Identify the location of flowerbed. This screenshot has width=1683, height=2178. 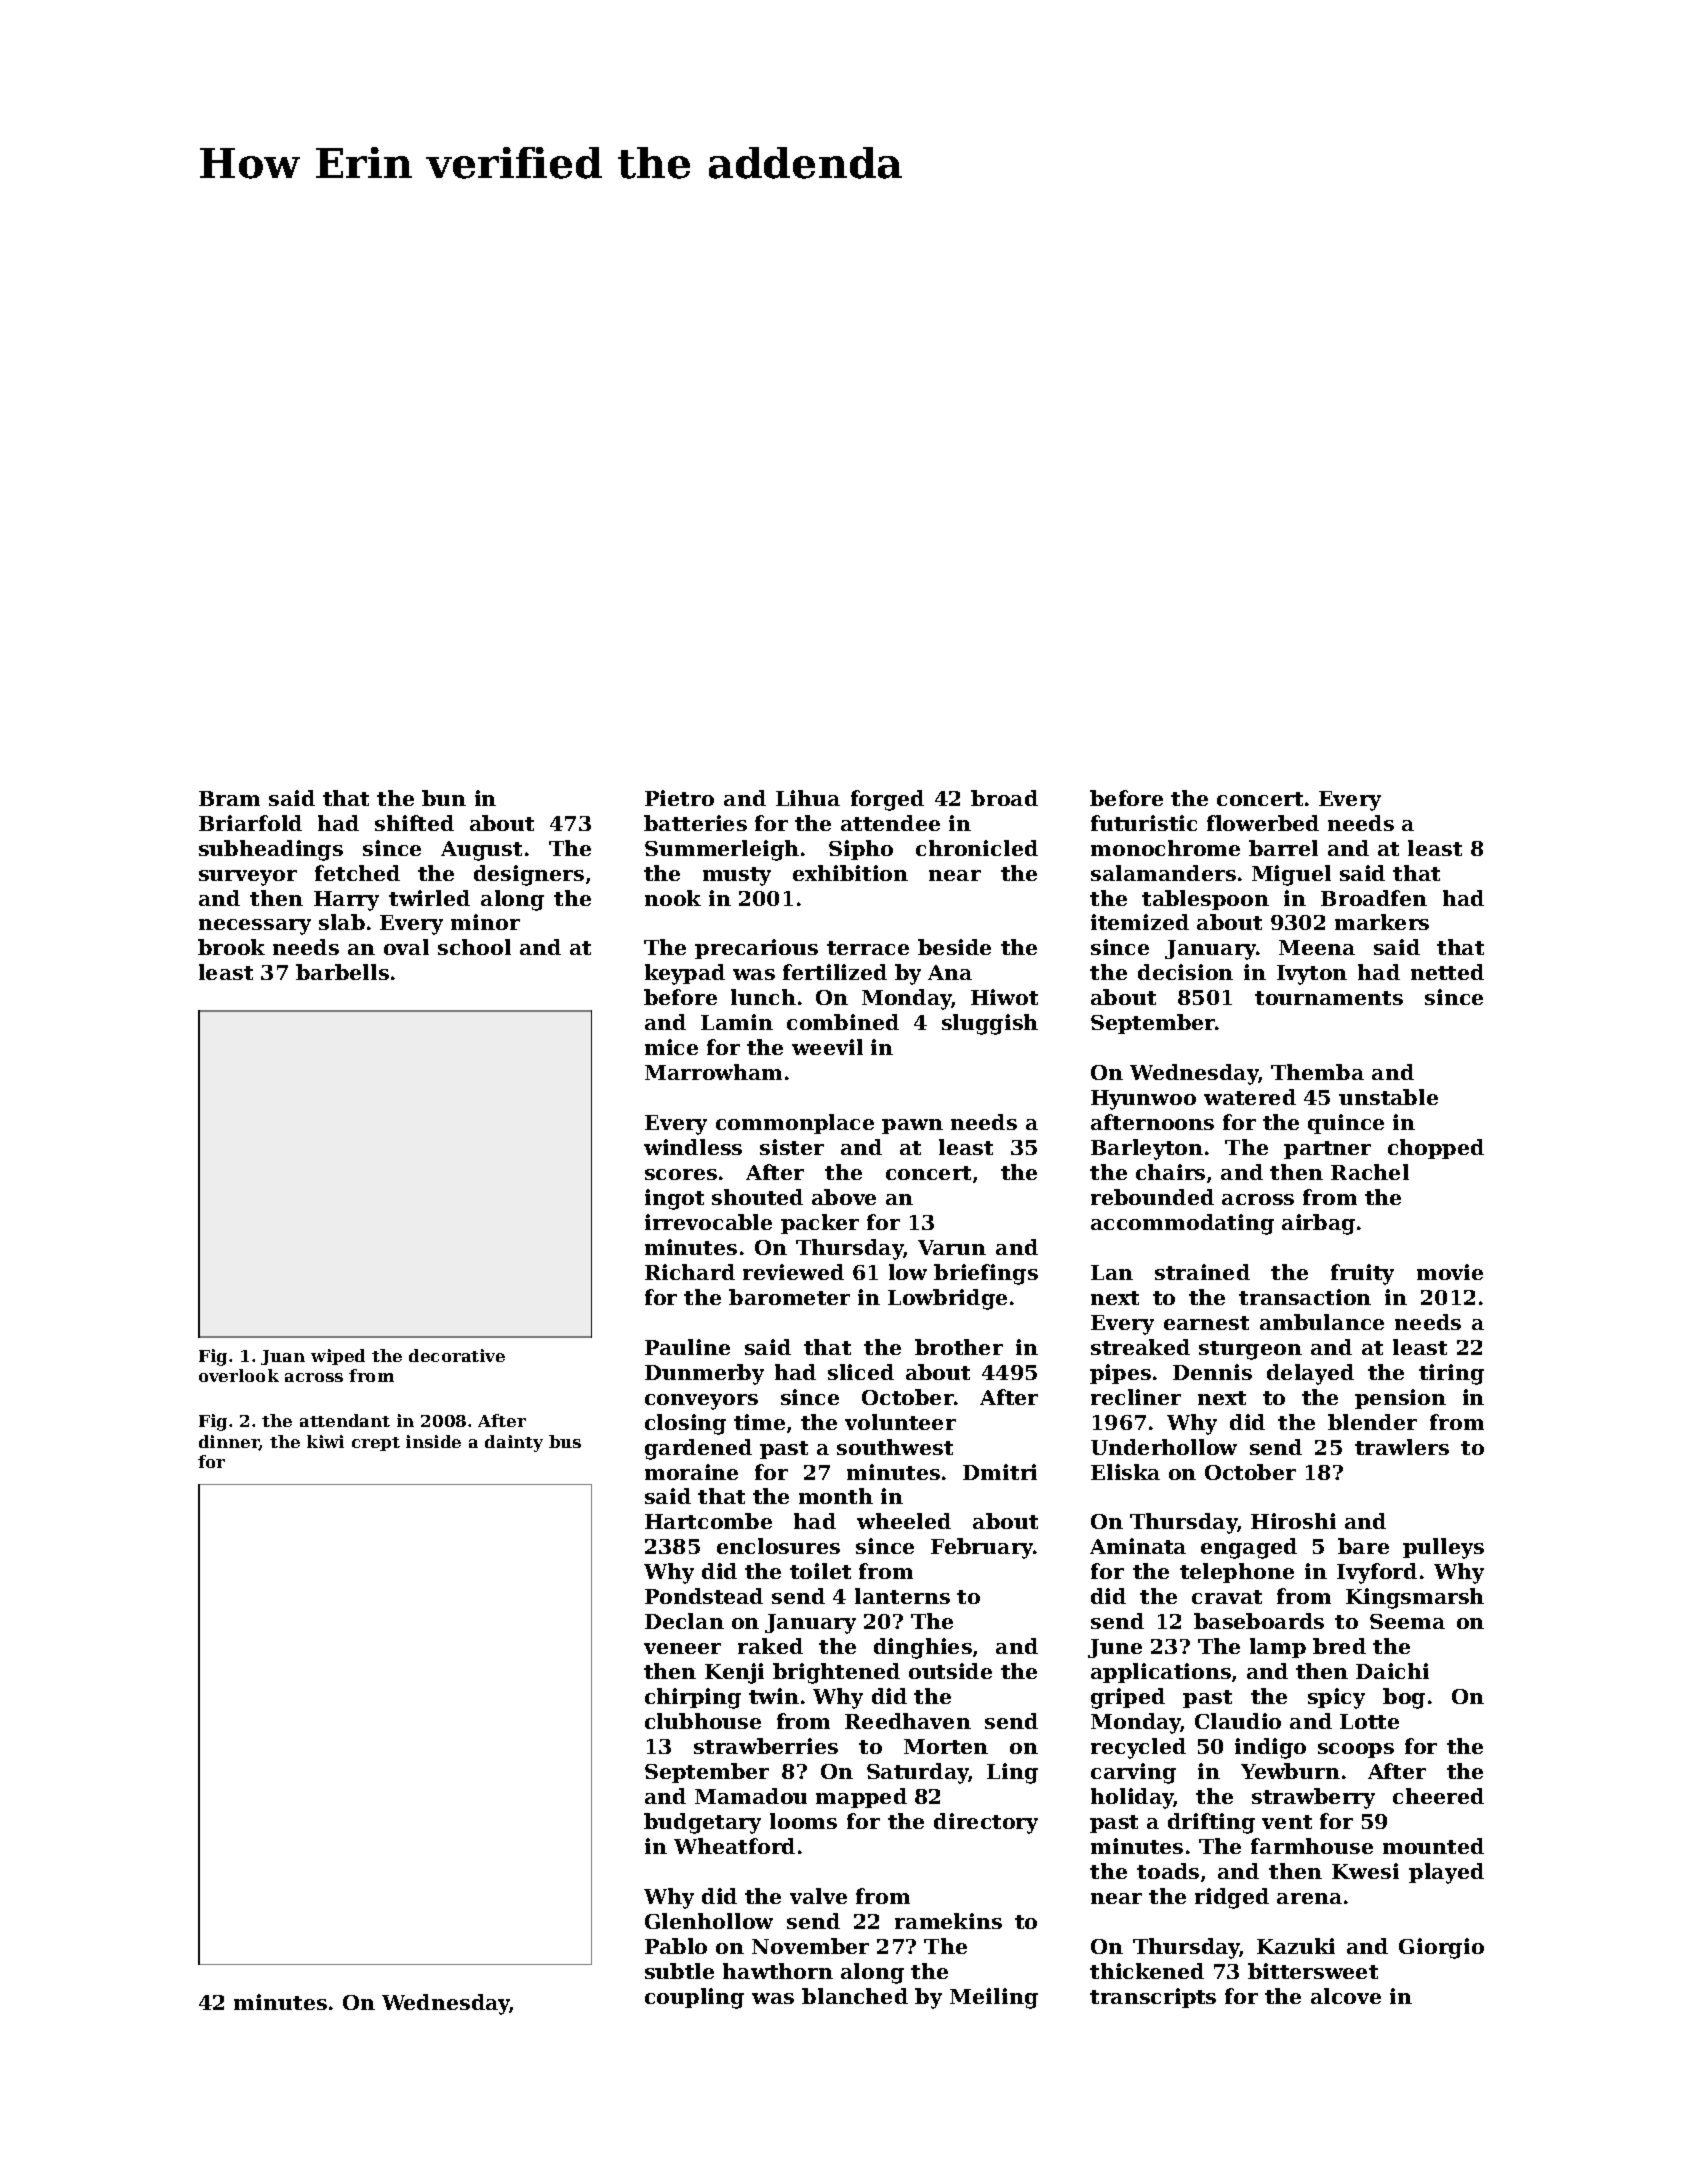
(1263, 823).
